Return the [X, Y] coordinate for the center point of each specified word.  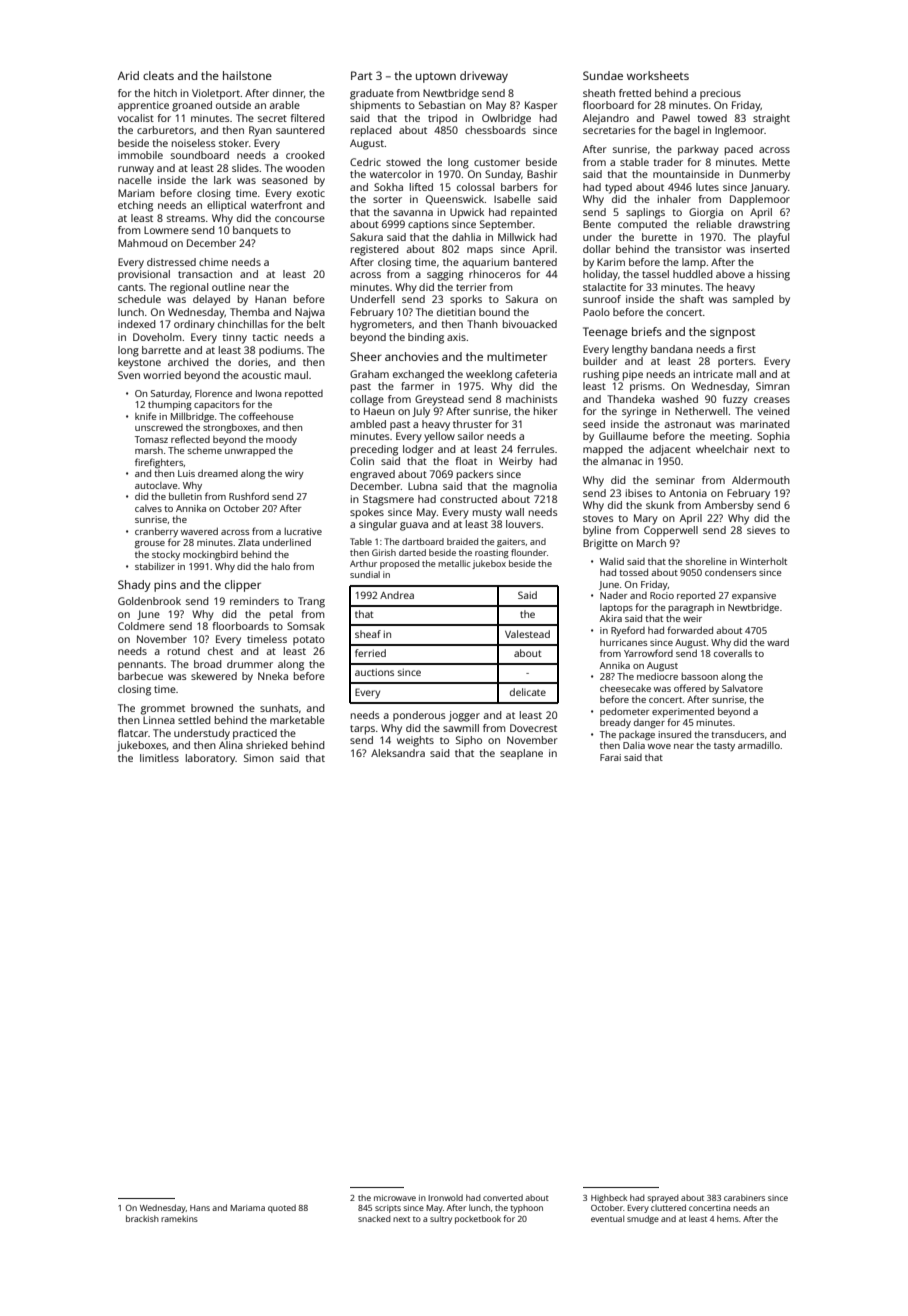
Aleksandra [398, 753]
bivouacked [530, 324]
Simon [259, 758]
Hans [200, 1208]
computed [642, 225]
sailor [471, 436]
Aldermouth [761, 480]
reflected [190, 439]
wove [659, 746]
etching [135, 206]
